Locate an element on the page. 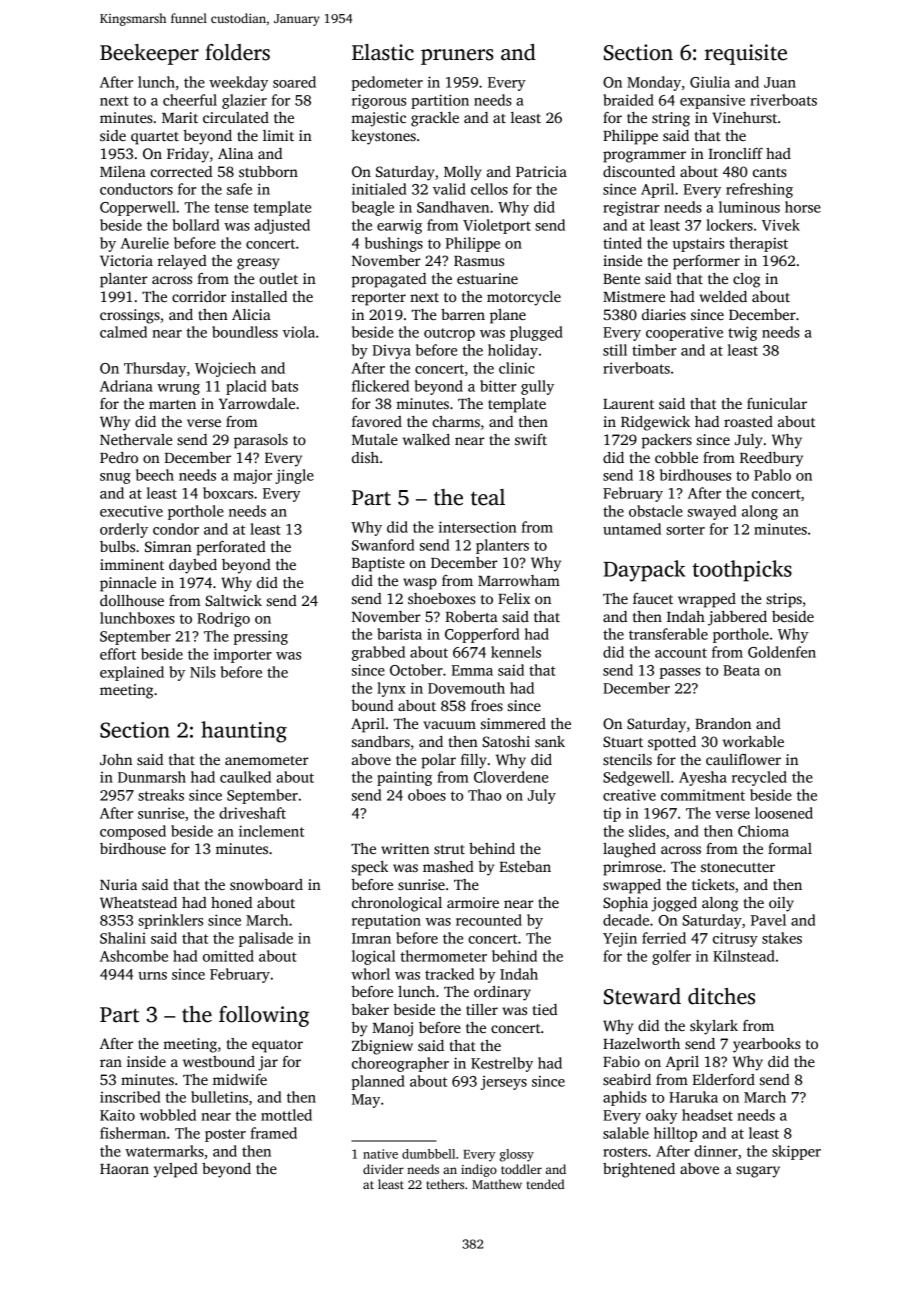 The height and width of the page is (1308, 924). Nuria is located at coordinates (118, 884).
